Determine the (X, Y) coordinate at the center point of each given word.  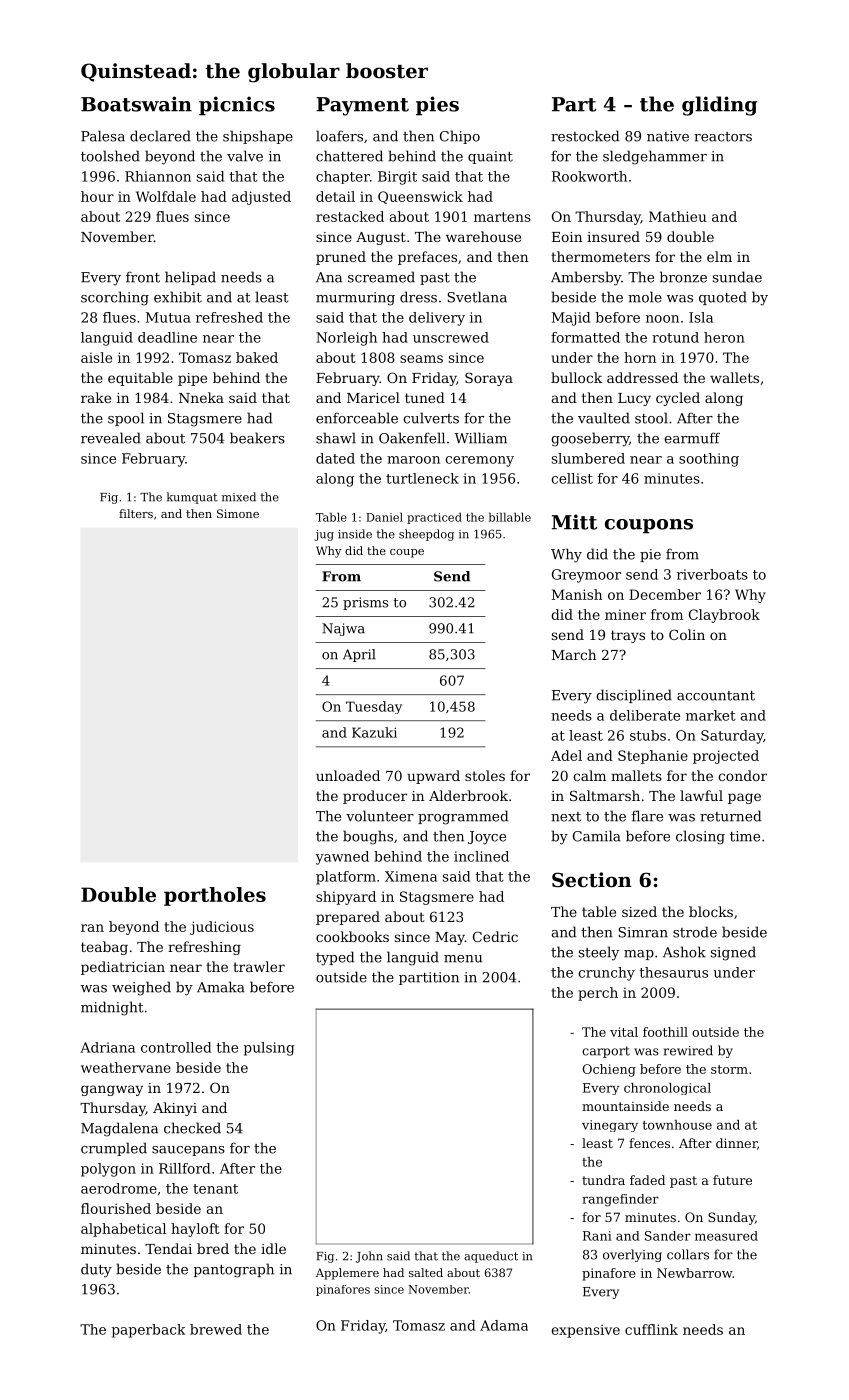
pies (437, 106)
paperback (149, 1331)
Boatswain (136, 104)
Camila (597, 836)
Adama (504, 1325)
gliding (719, 106)
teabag (104, 948)
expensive (585, 1331)
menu (463, 959)
